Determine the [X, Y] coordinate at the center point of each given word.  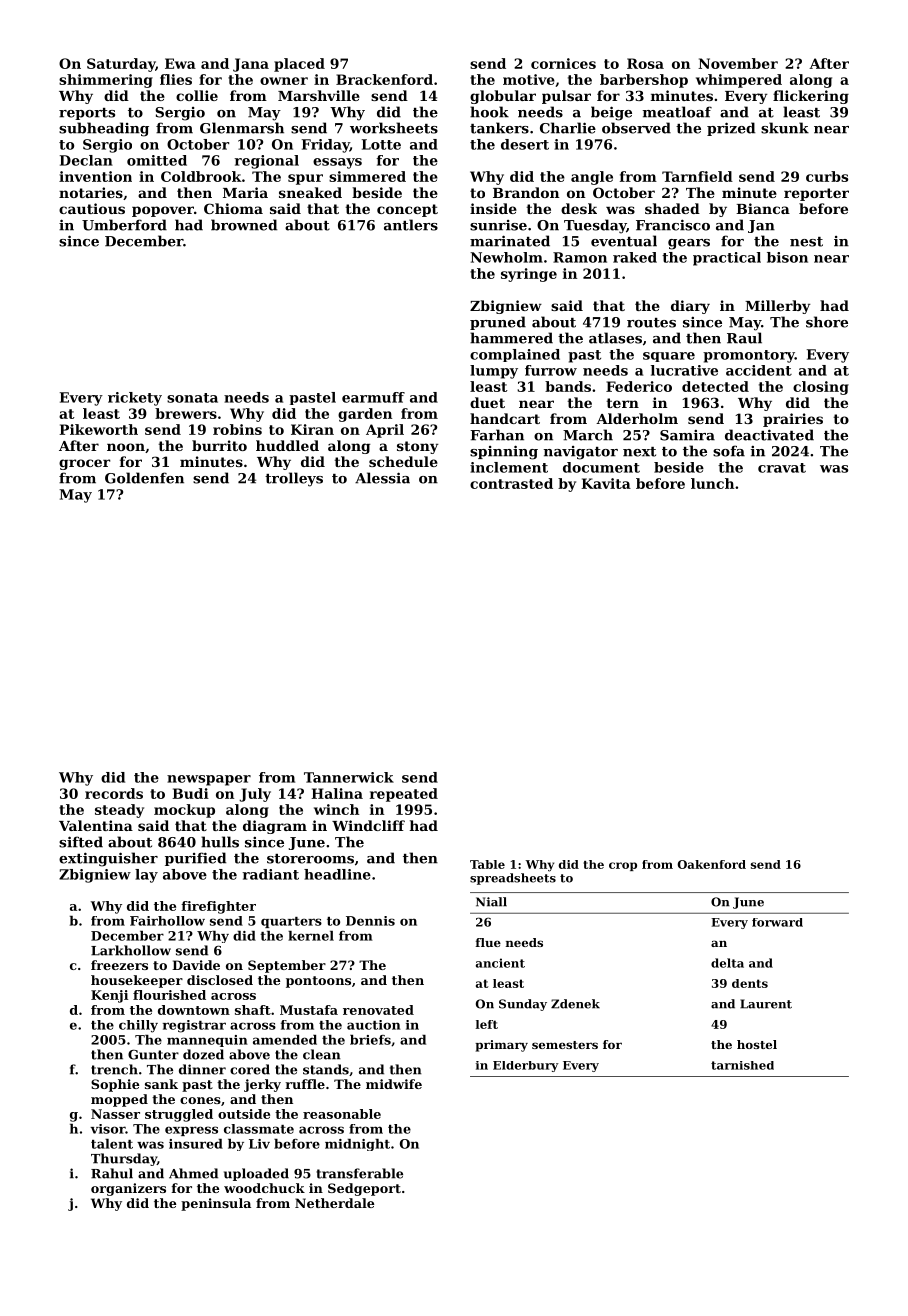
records [114, 793]
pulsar [566, 97]
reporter [816, 194]
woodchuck [264, 1188]
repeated [404, 795]
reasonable [342, 1114]
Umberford [124, 225]
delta [727, 963]
